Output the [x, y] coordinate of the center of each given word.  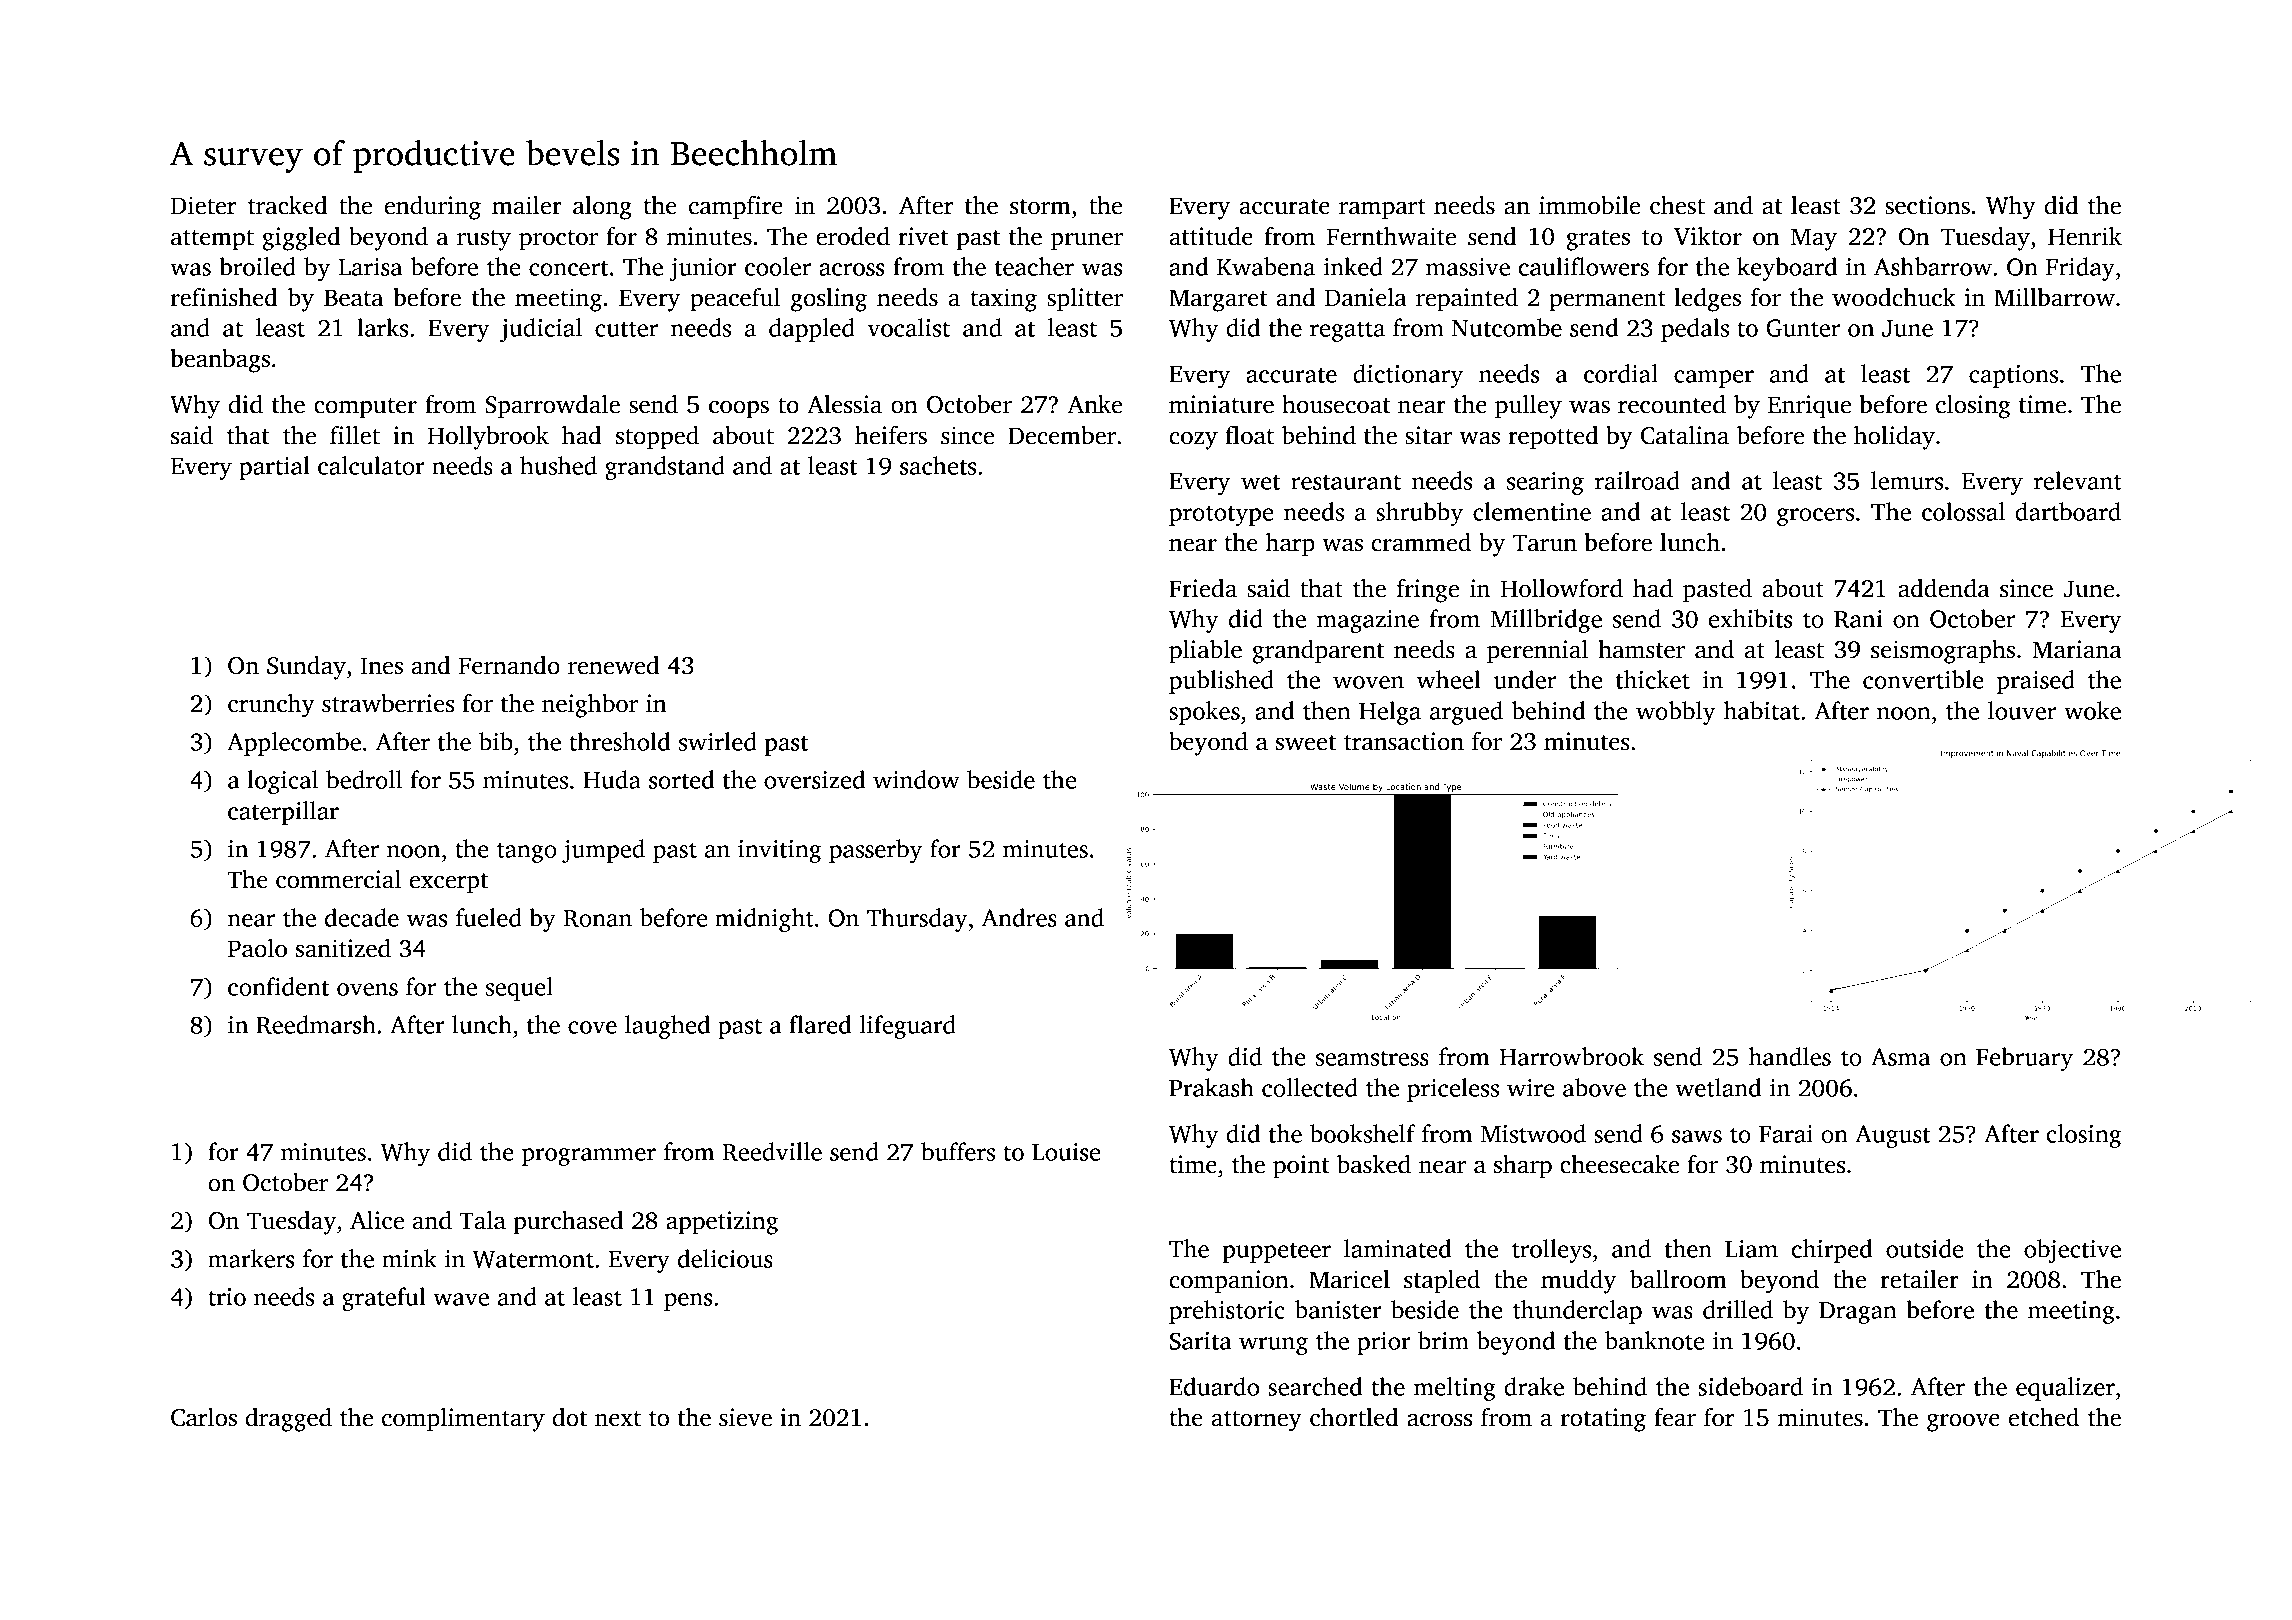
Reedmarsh [316, 1024]
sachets [938, 465]
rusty [484, 240]
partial [274, 468]
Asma [1900, 1057]
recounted [1672, 404]
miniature [1221, 404]
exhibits [1750, 618]
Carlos [204, 1417]
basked [1374, 1164]
